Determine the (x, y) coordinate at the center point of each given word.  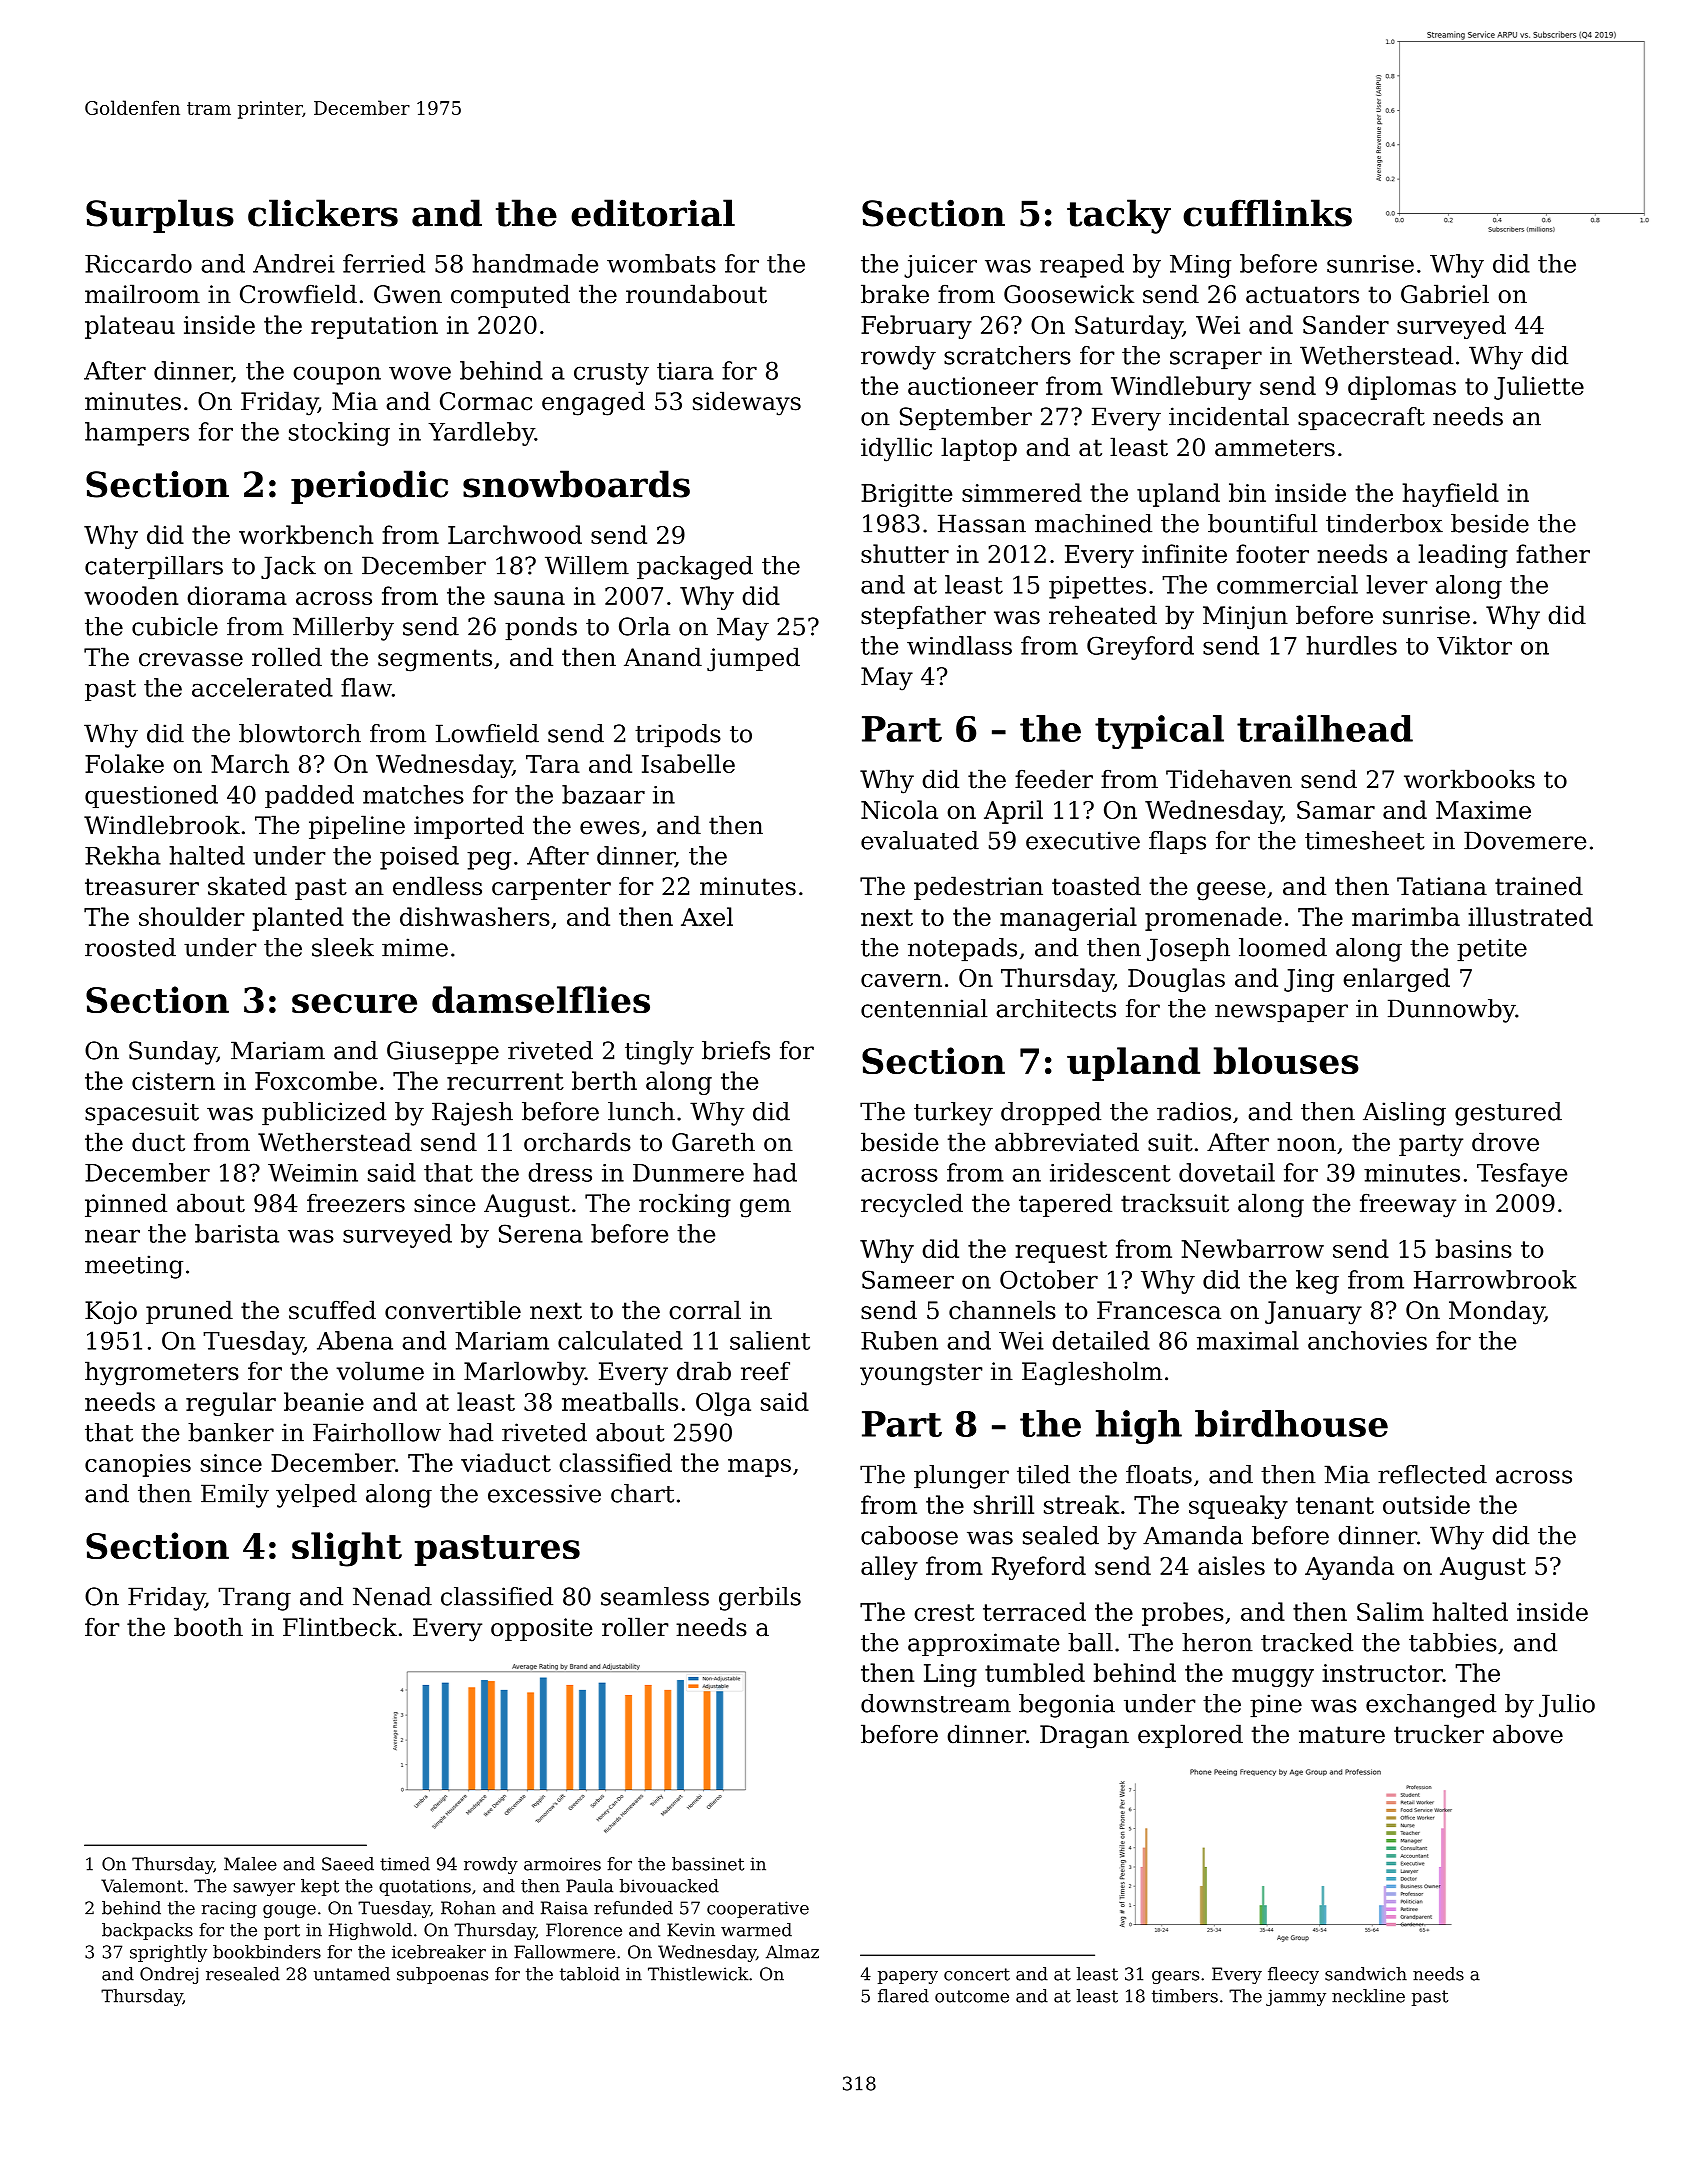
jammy (1296, 1997)
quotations (425, 1887)
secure (354, 1003)
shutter (905, 553)
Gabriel (1445, 294)
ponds (541, 629)
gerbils (760, 1599)
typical (1159, 732)
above (1528, 1734)
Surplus (160, 216)
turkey (953, 1114)
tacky (1119, 216)
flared (903, 1996)
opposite (542, 1629)
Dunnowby (1452, 1011)
